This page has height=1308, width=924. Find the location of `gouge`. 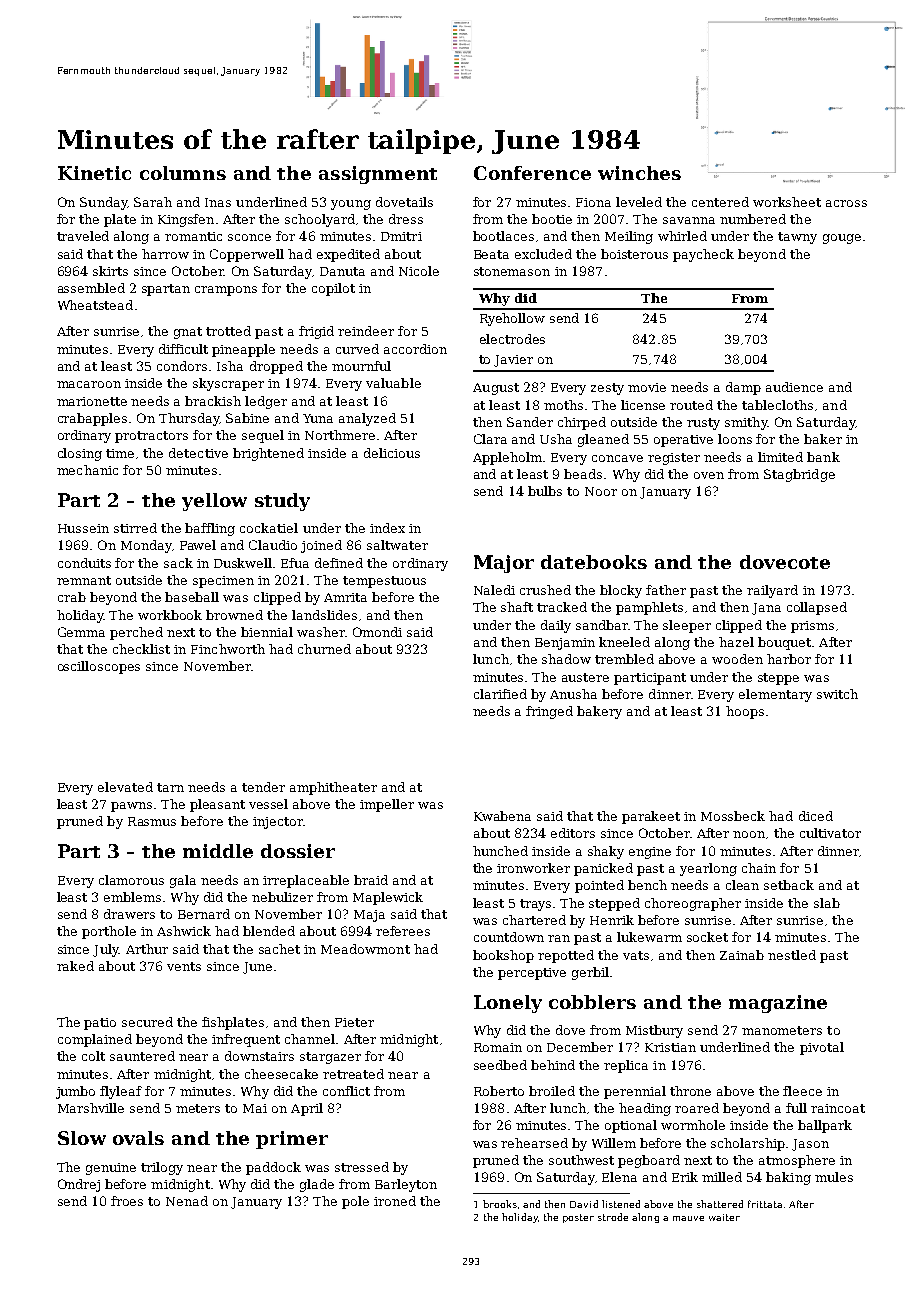

gouge is located at coordinates (842, 239).
